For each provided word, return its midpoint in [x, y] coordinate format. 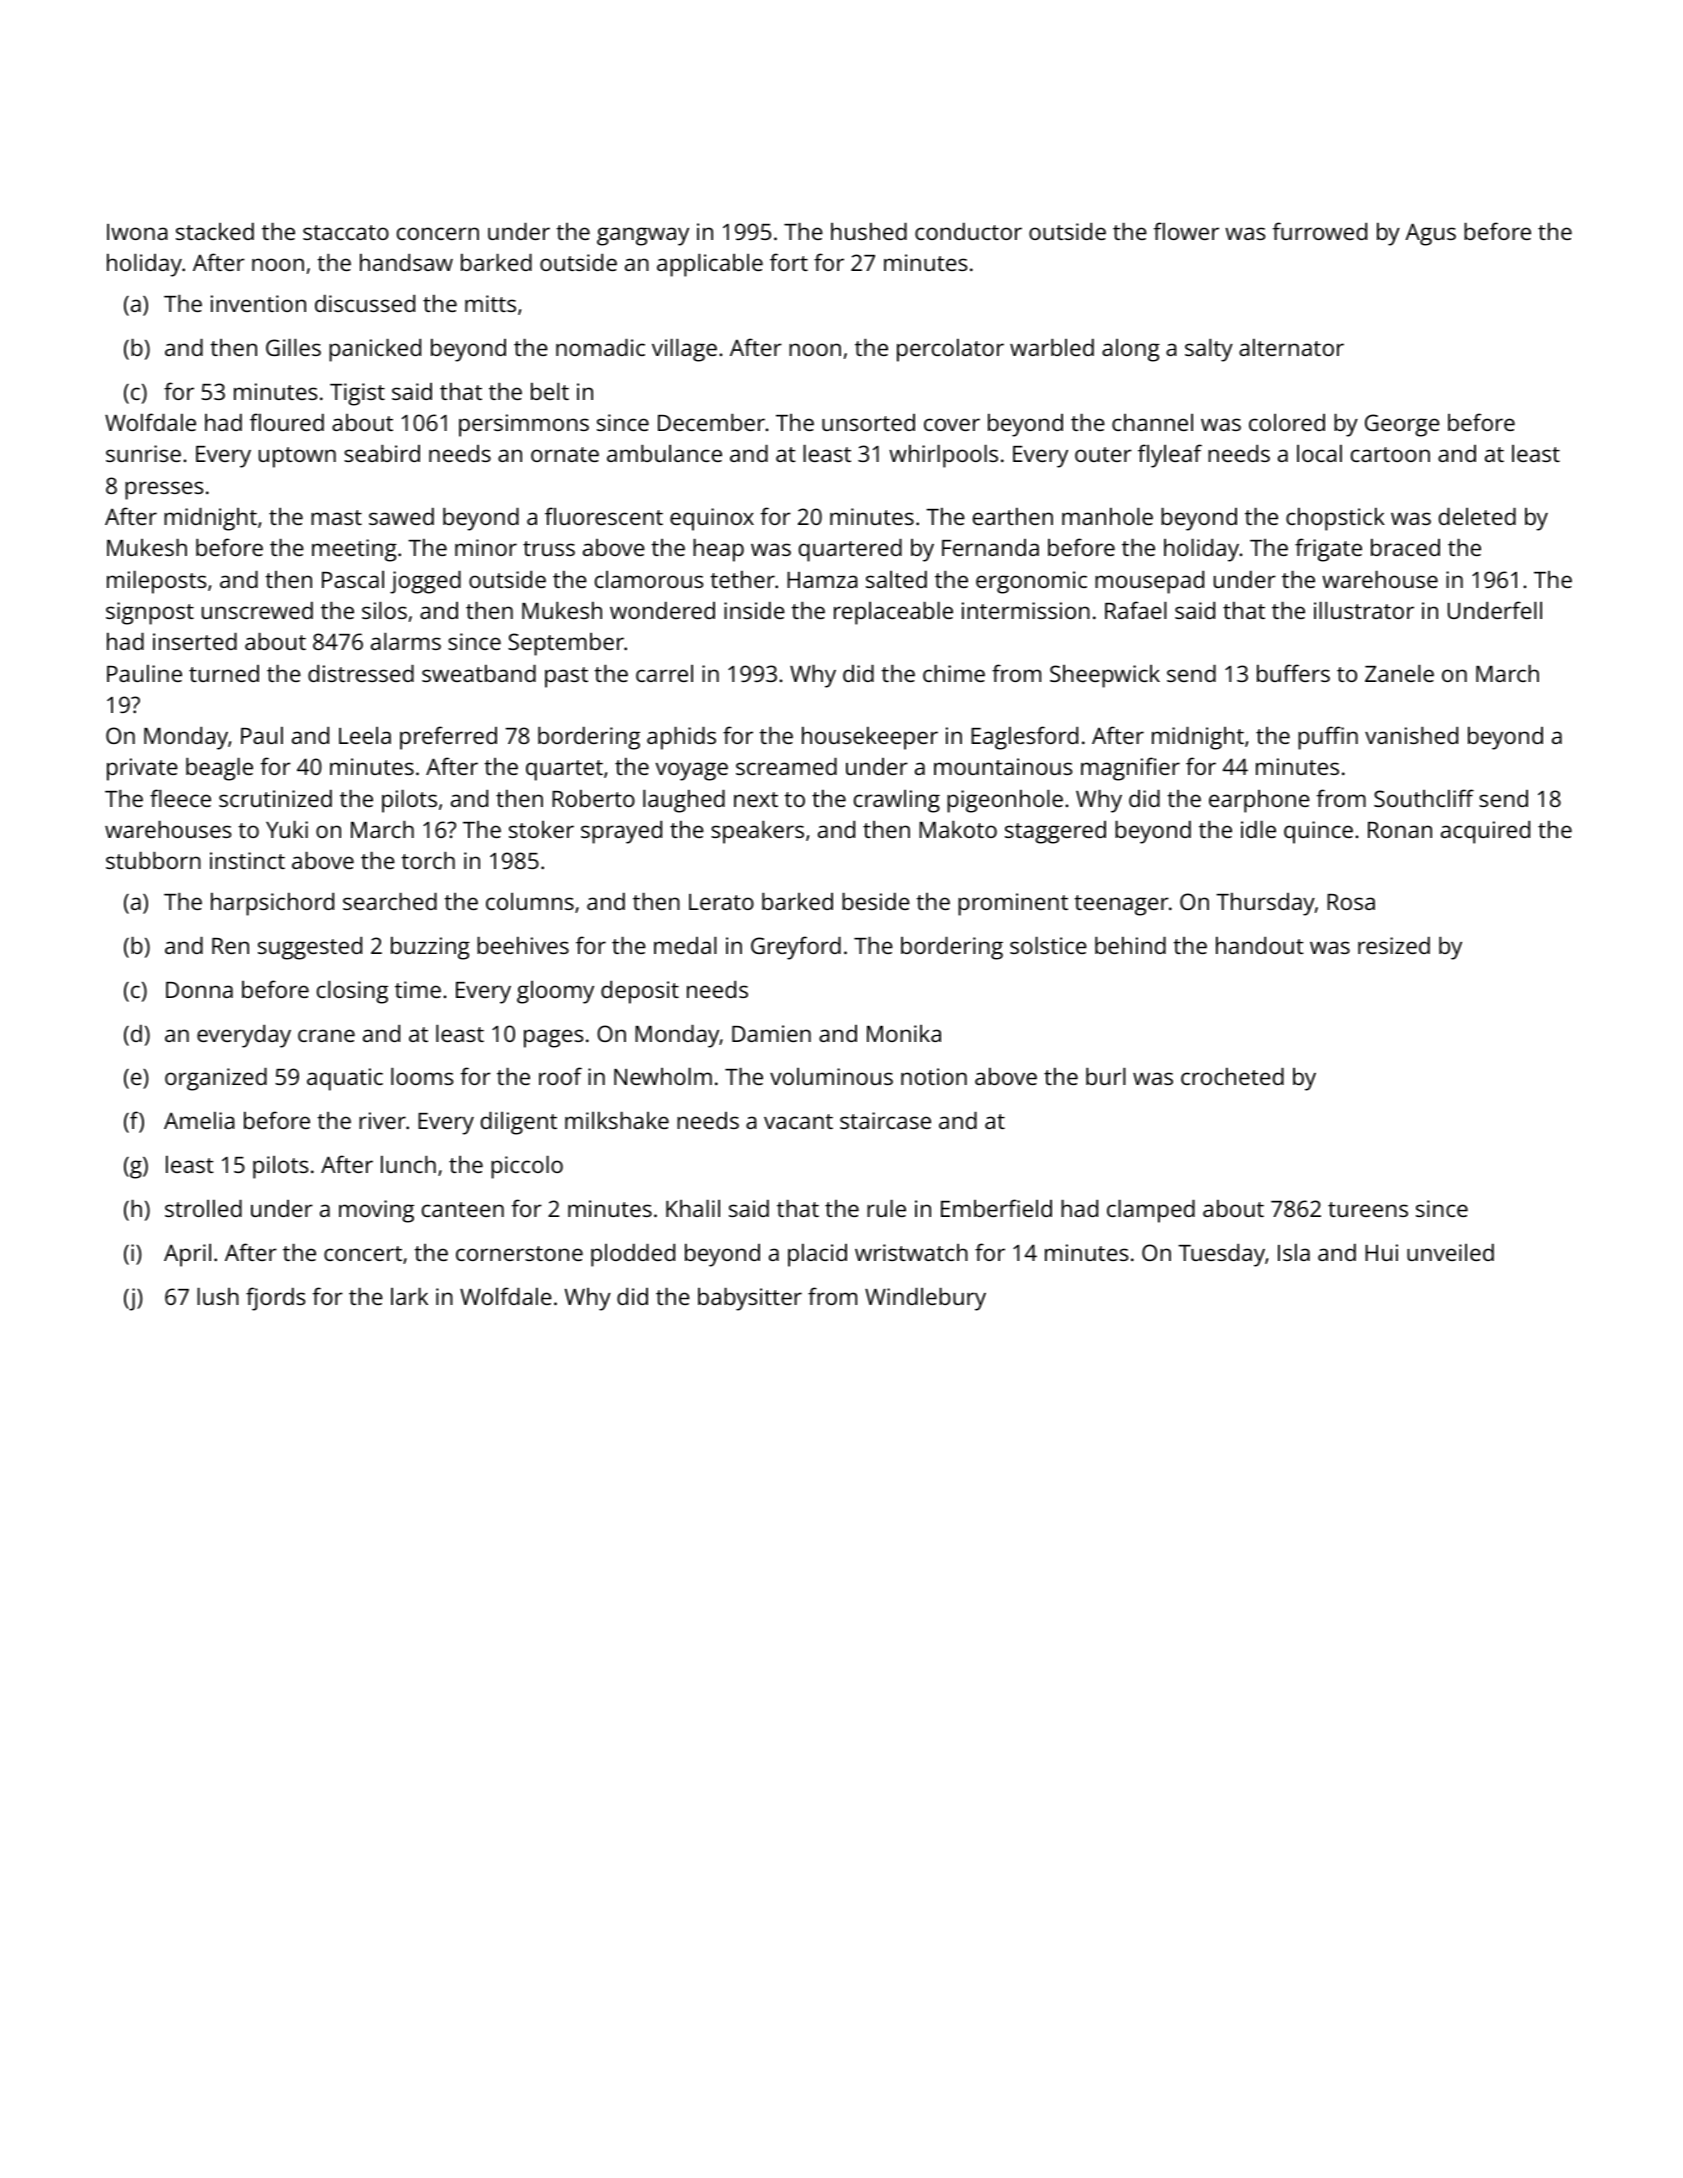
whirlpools [943, 456]
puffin [1328, 738]
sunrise [143, 453]
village [684, 350]
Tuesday [1221, 1255]
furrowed [1319, 231]
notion [934, 1076]
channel [1152, 422]
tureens [1368, 1209]
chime [954, 673]
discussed [365, 303]
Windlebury [925, 1299]
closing [352, 992]
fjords [275, 1299]
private [142, 769]
